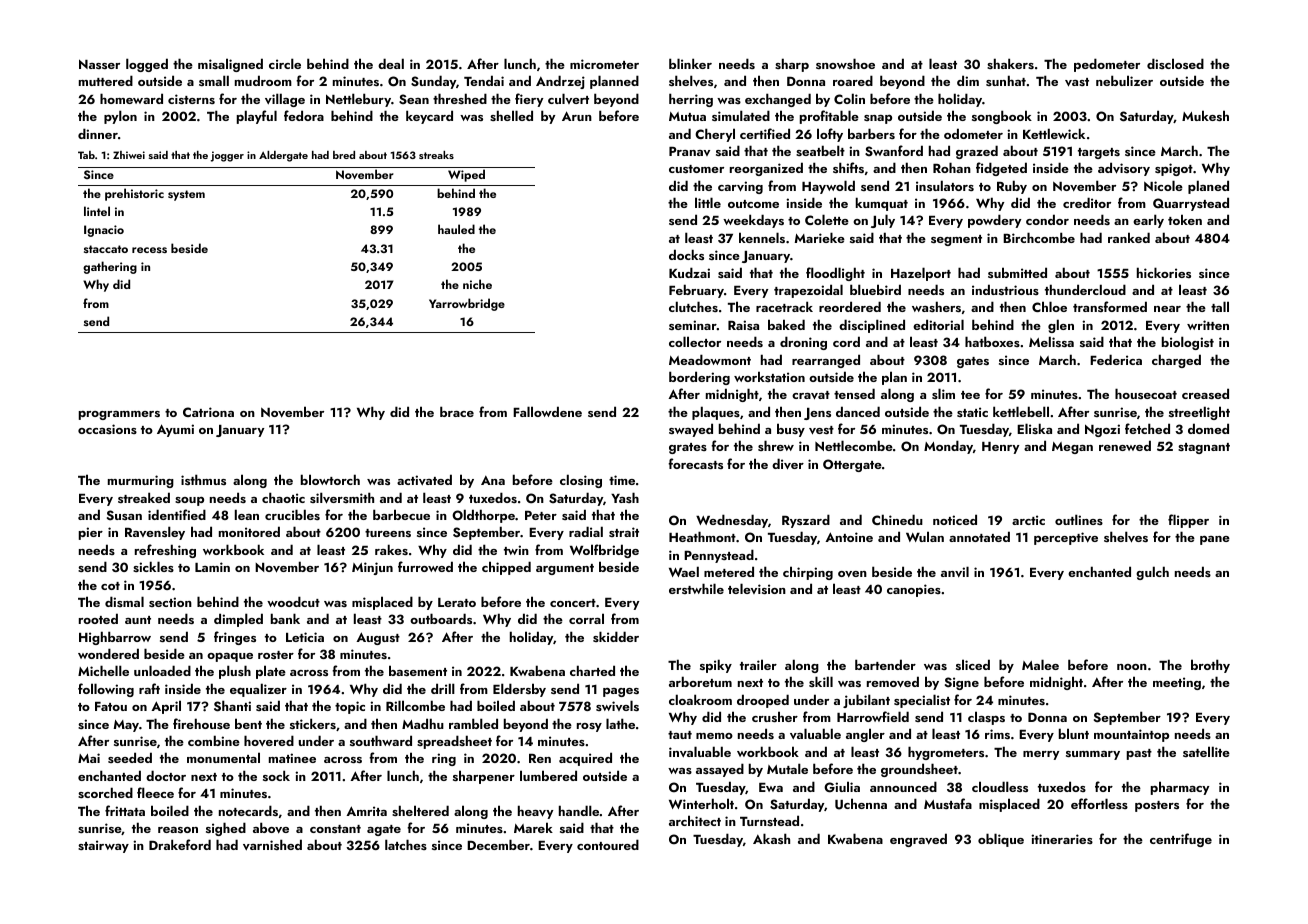 This screenshot has height=924, width=1308. I want to click on stairway, so click(103, 846).
